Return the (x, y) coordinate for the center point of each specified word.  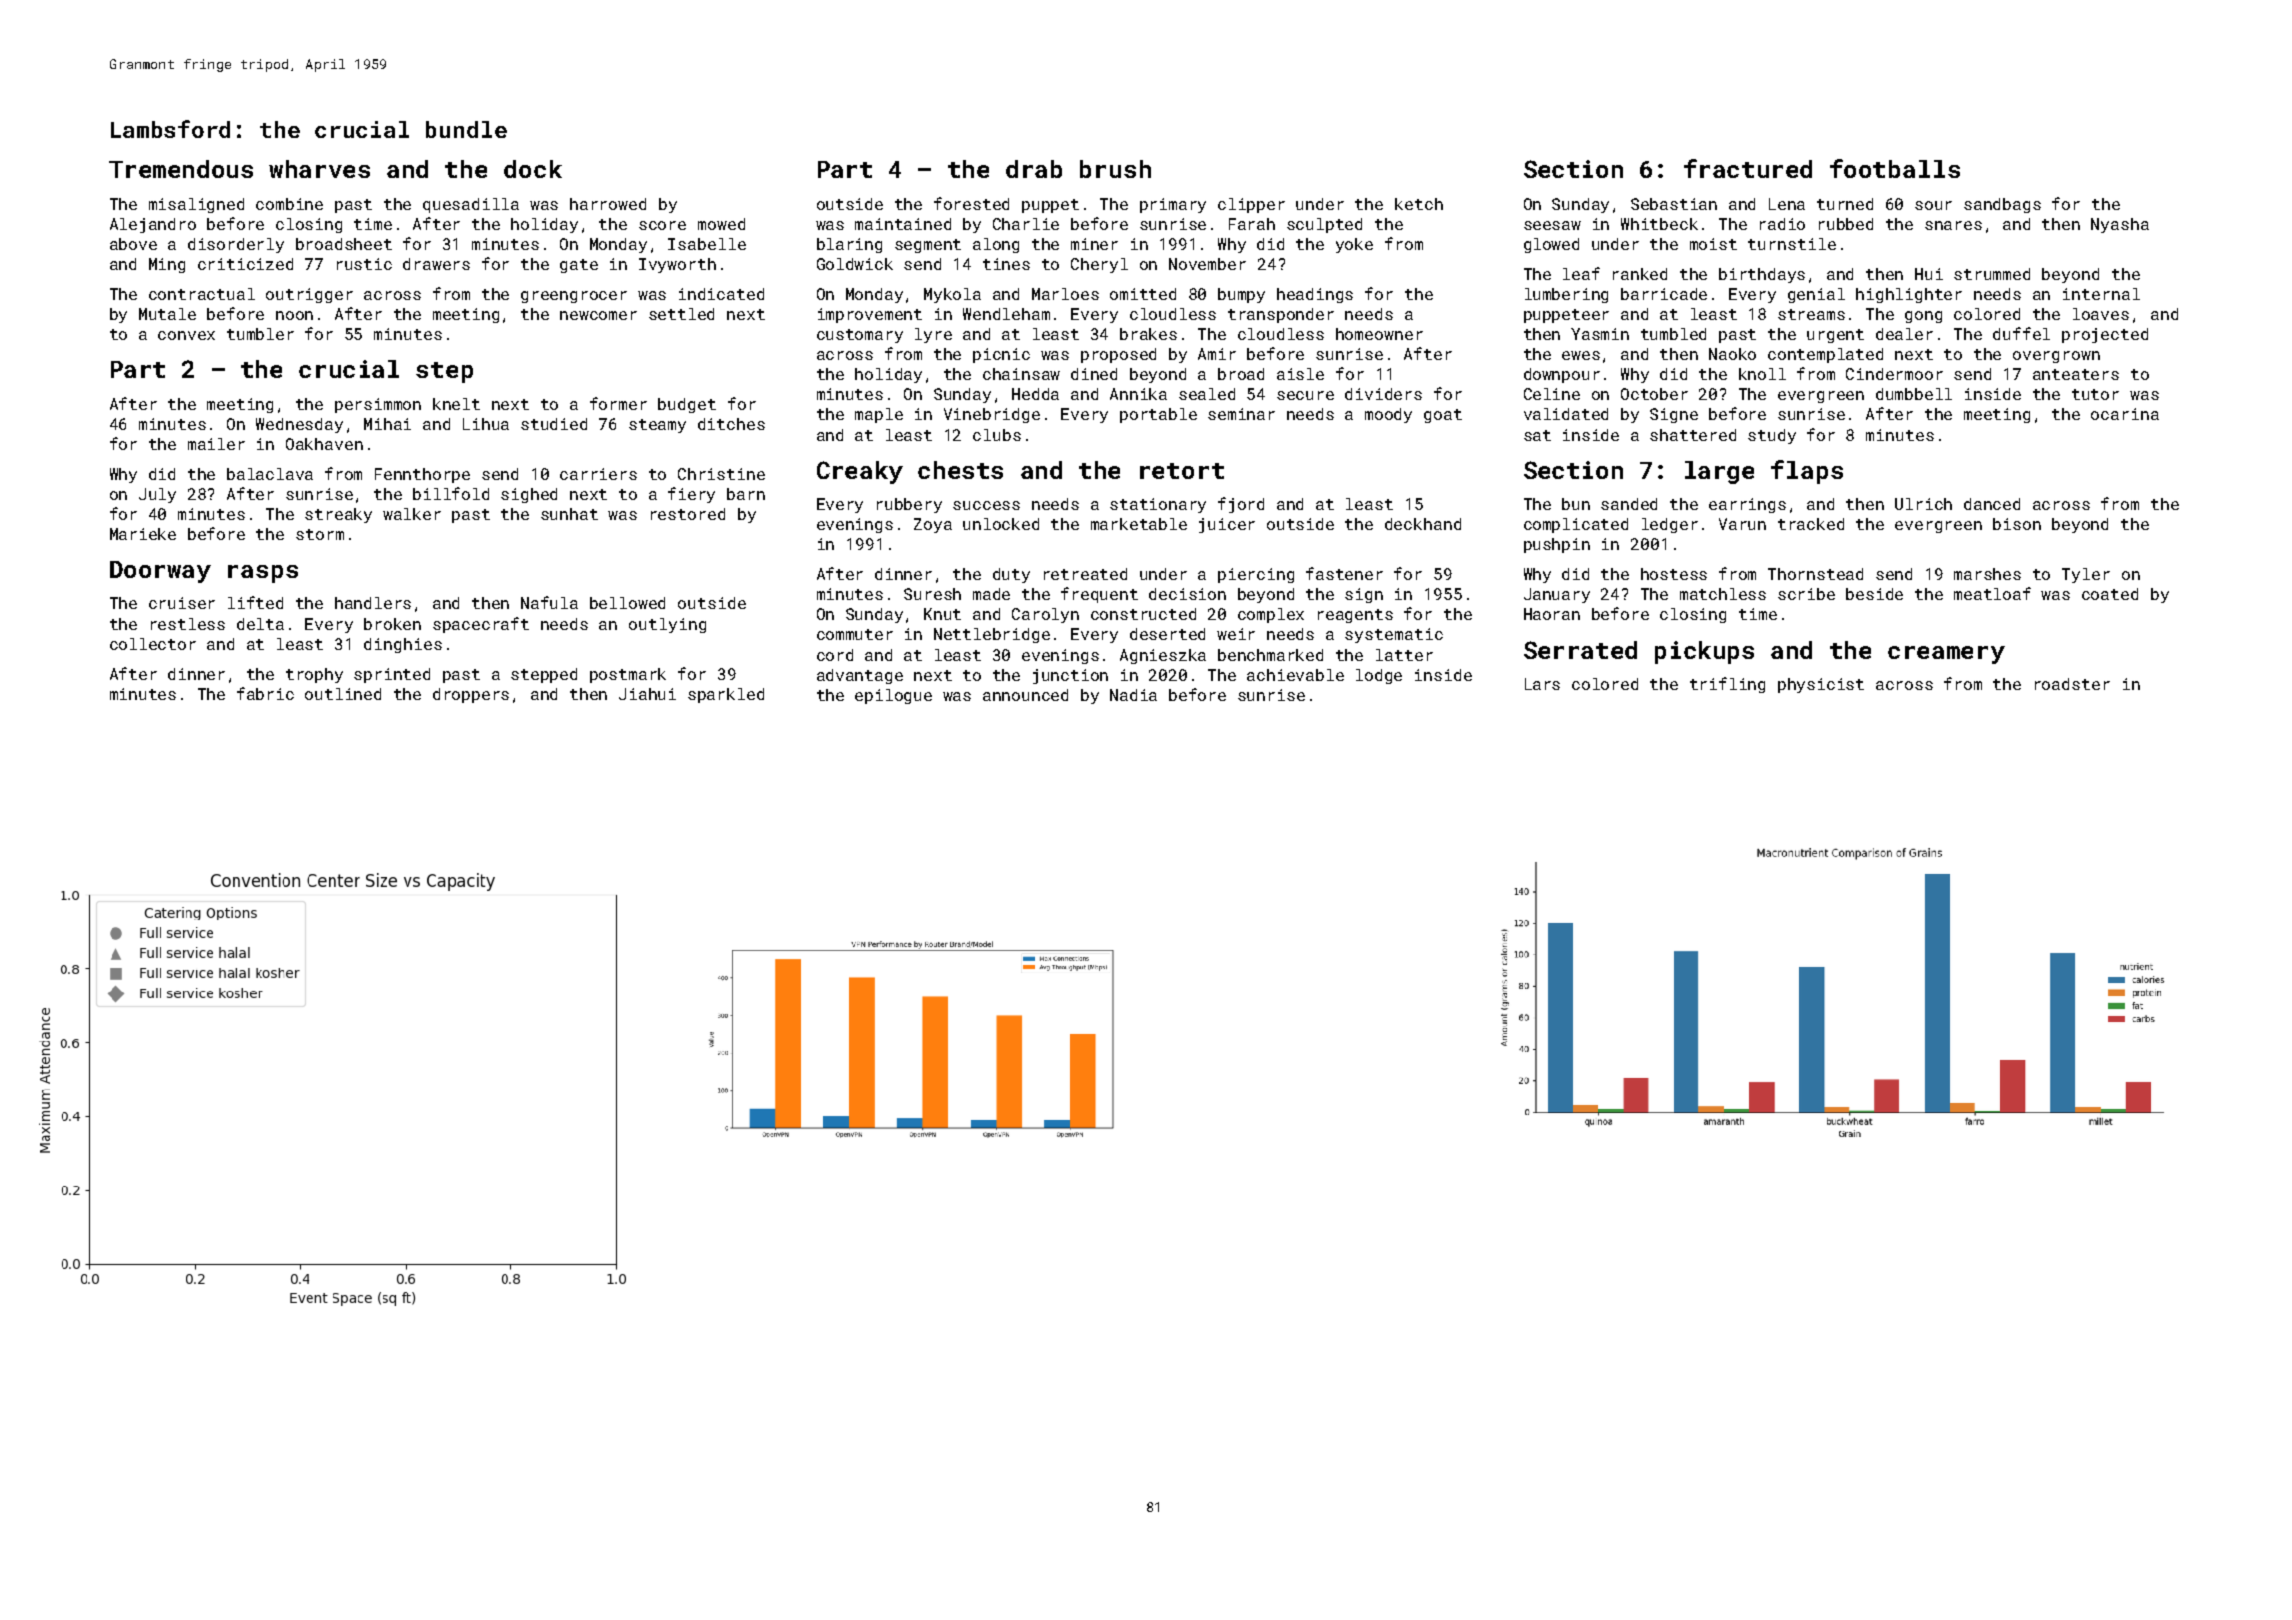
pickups (1704, 652)
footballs (1895, 168)
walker (412, 514)
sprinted (392, 675)
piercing (1256, 575)
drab (1034, 169)
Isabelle (707, 244)
